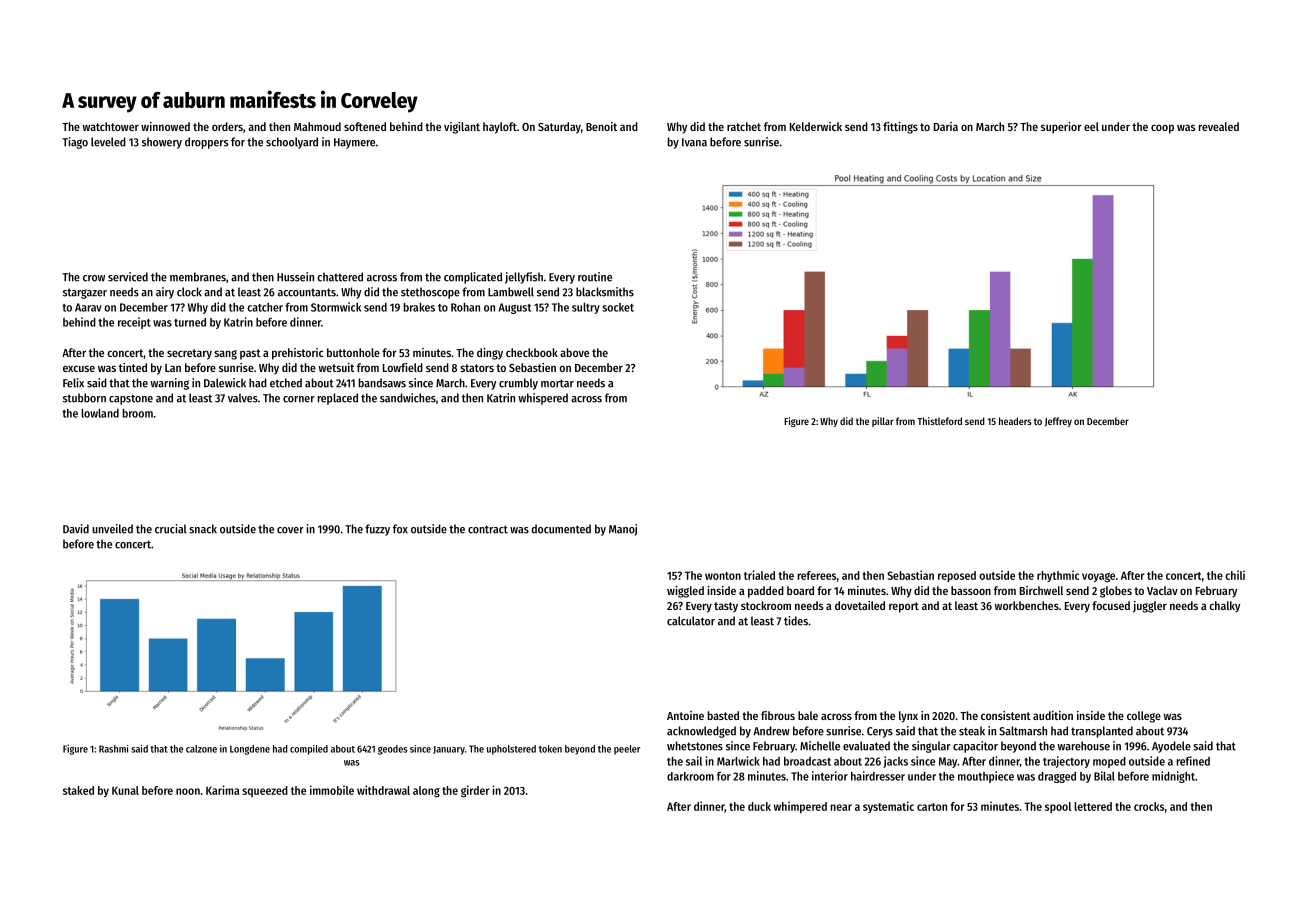  I want to click on Jeffrey, so click(1058, 422).
